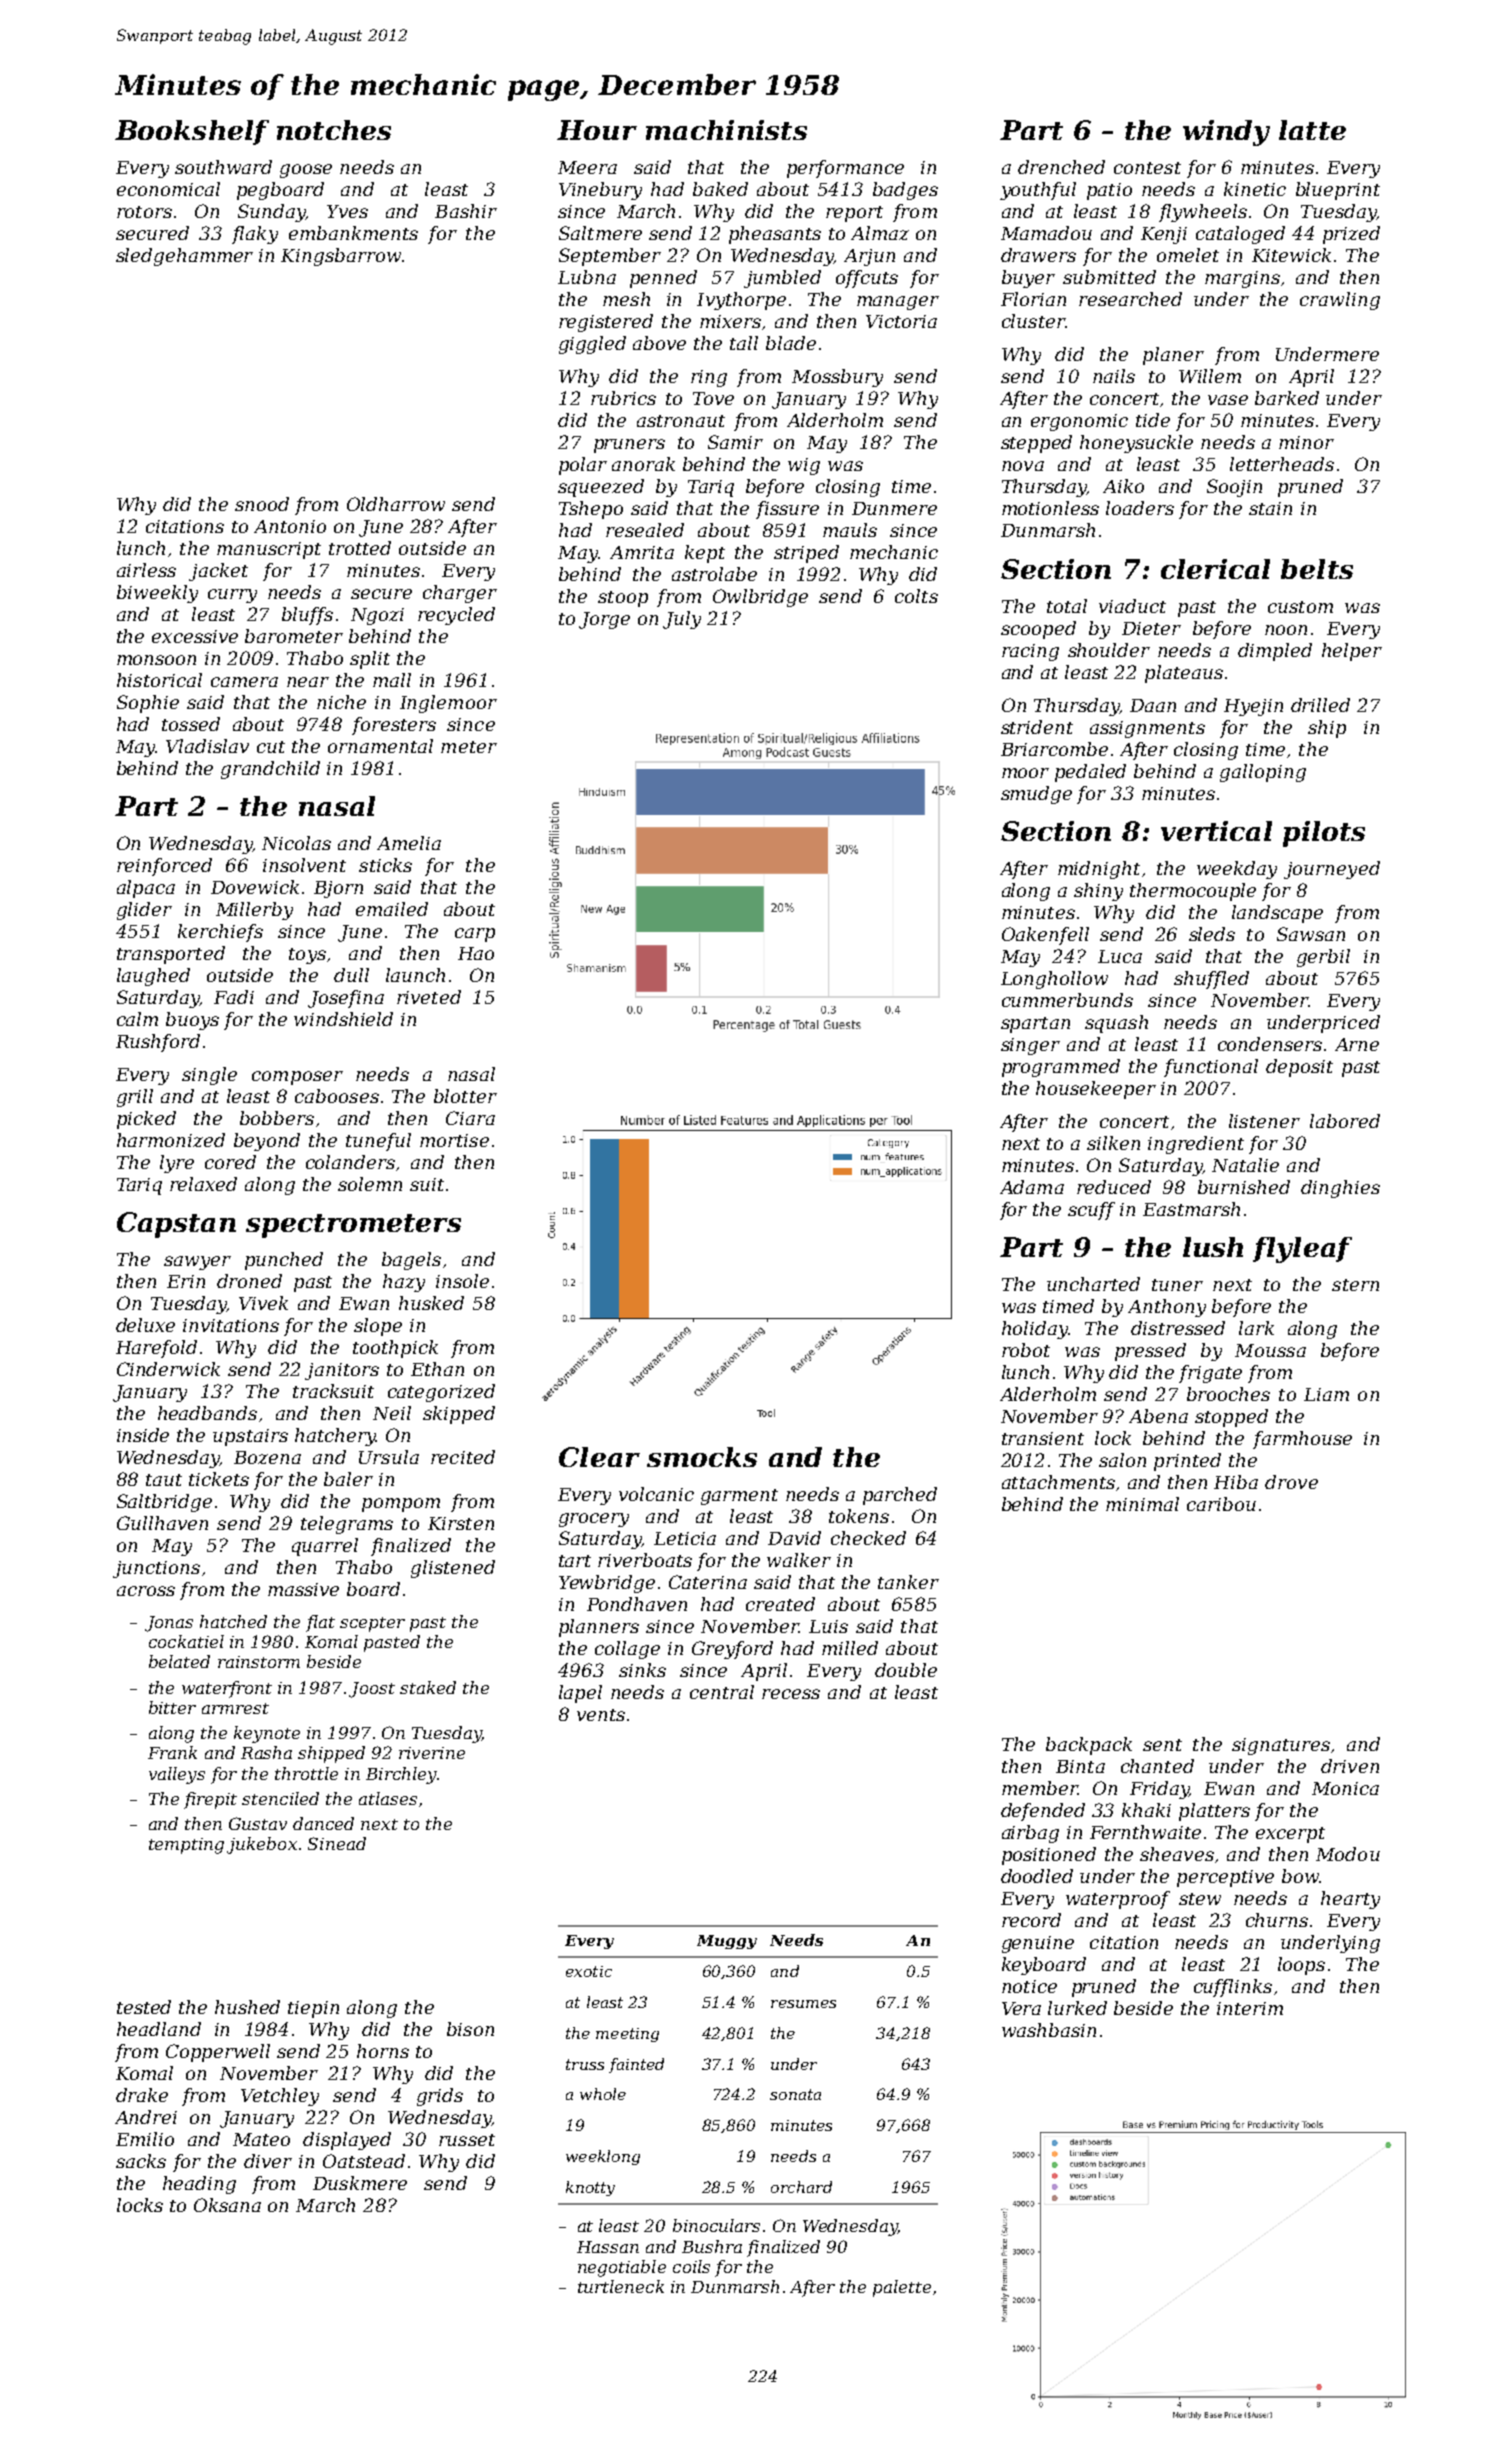 Image resolution: width=1496 pixels, height=2464 pixels. I want to click on drove, so click(1291, 1482).
